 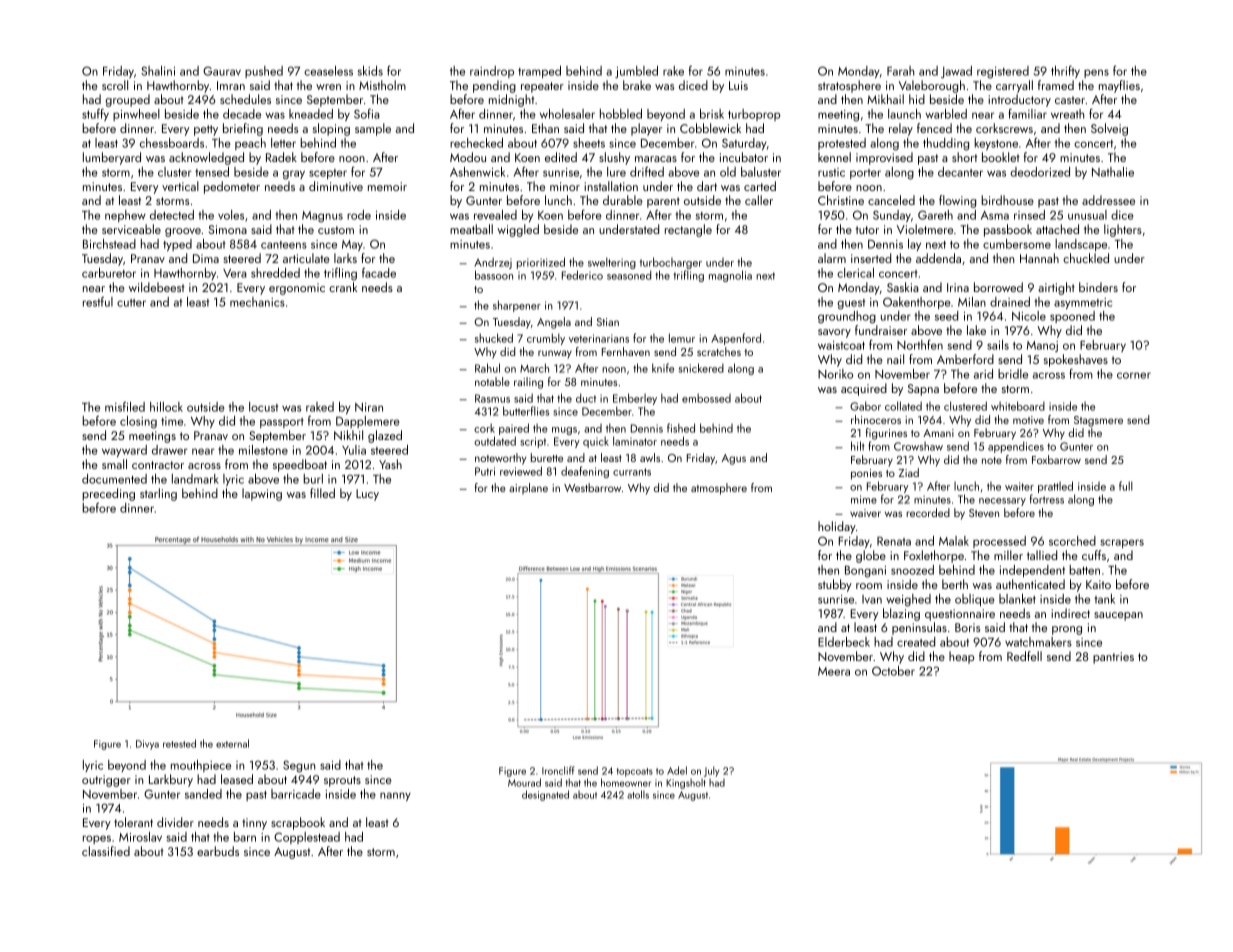 I want to click on notable, so click(x=492, y=381).
